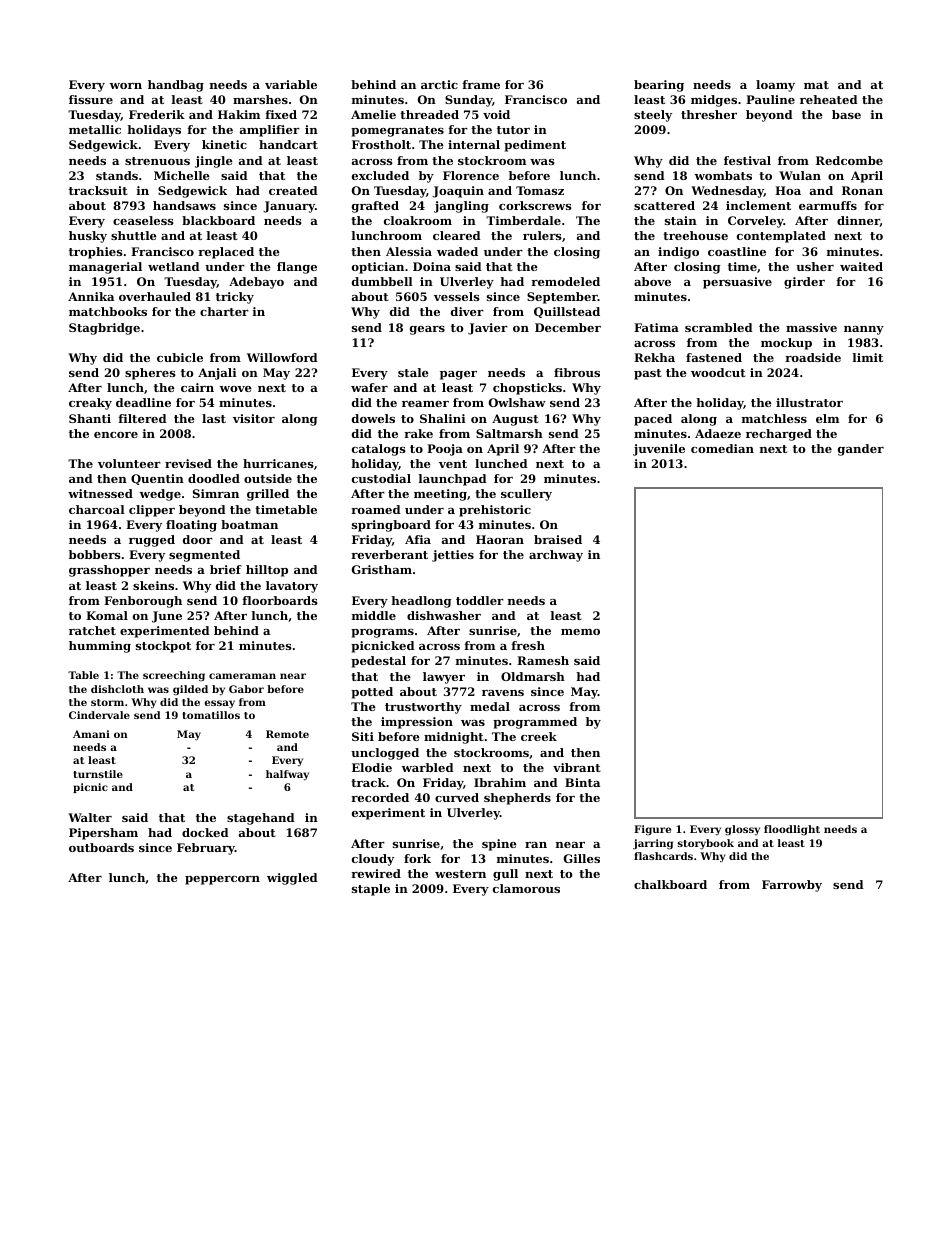 The image size is (952, 1233). What do you see at coordinates (182, 175) in the image?
I see `Michelle` at bounding box center [182, 175].
